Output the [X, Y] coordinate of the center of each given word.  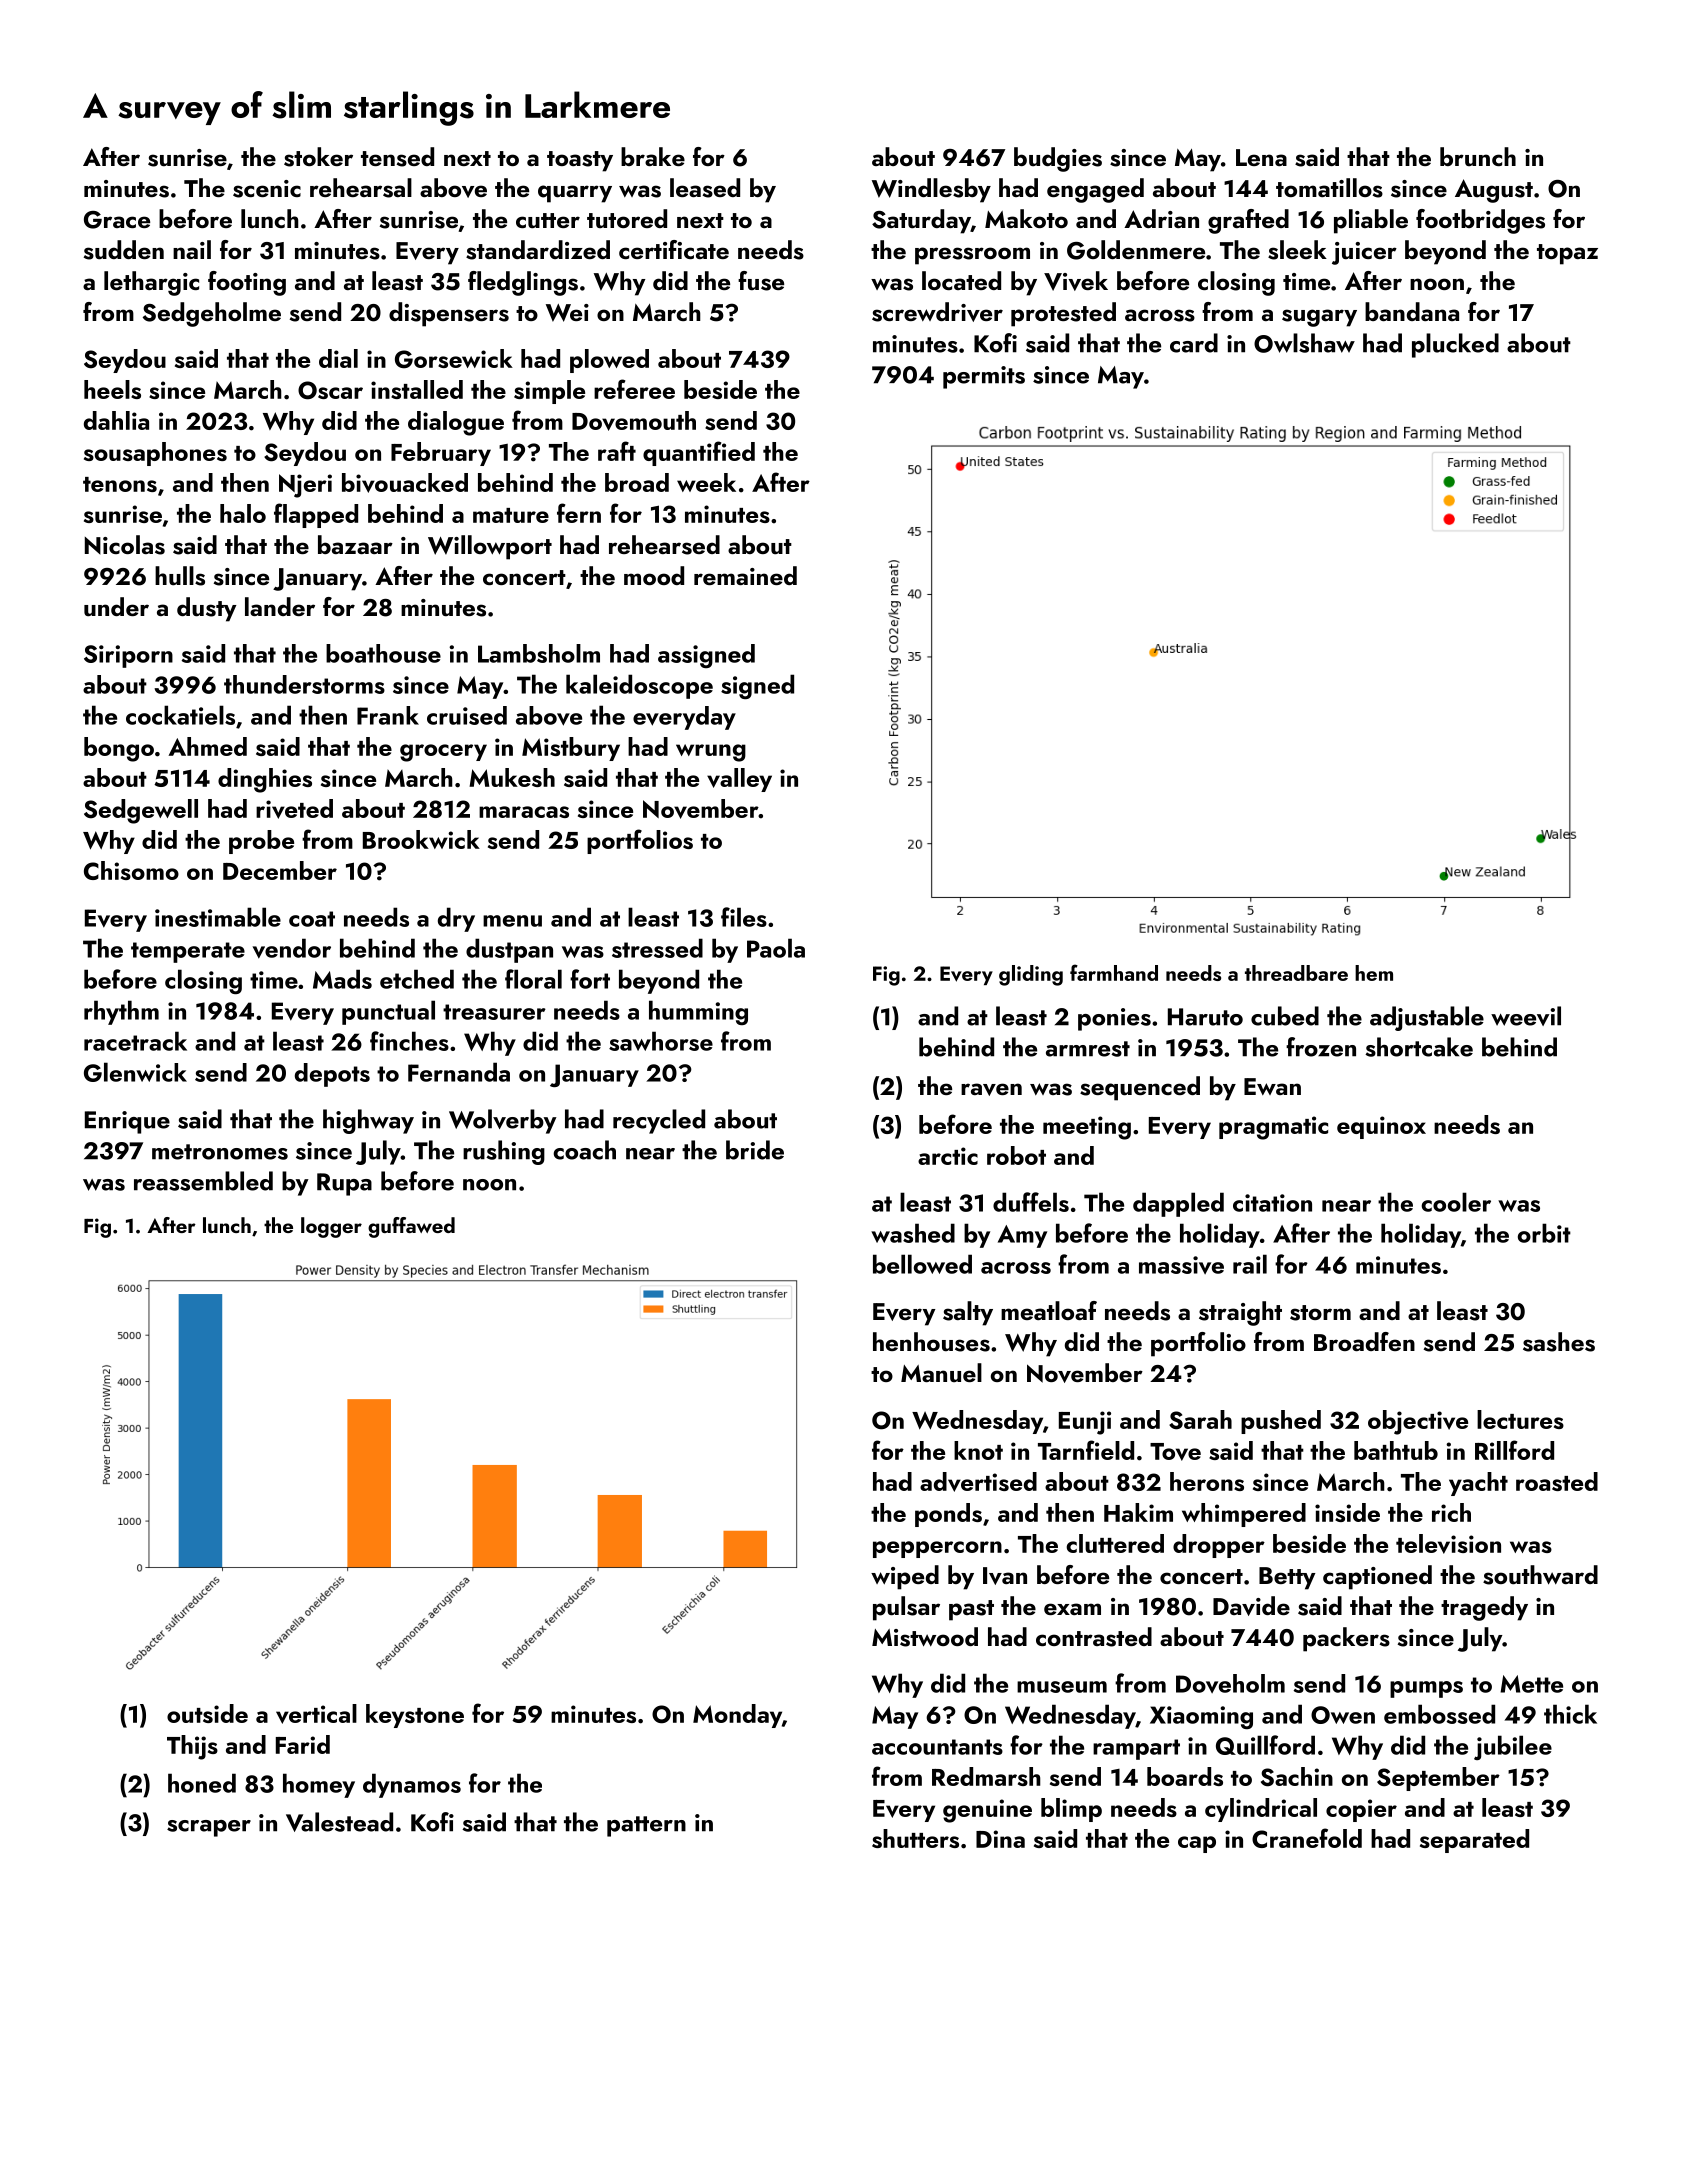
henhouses [931, 1342]
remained [745, 575]
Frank [388, 715]
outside [207, 1713]
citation [1272, 1203]
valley [739, 780]
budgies [1058, 159]
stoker [318, 157]
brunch [1478, 156]
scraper [209, 1828]
